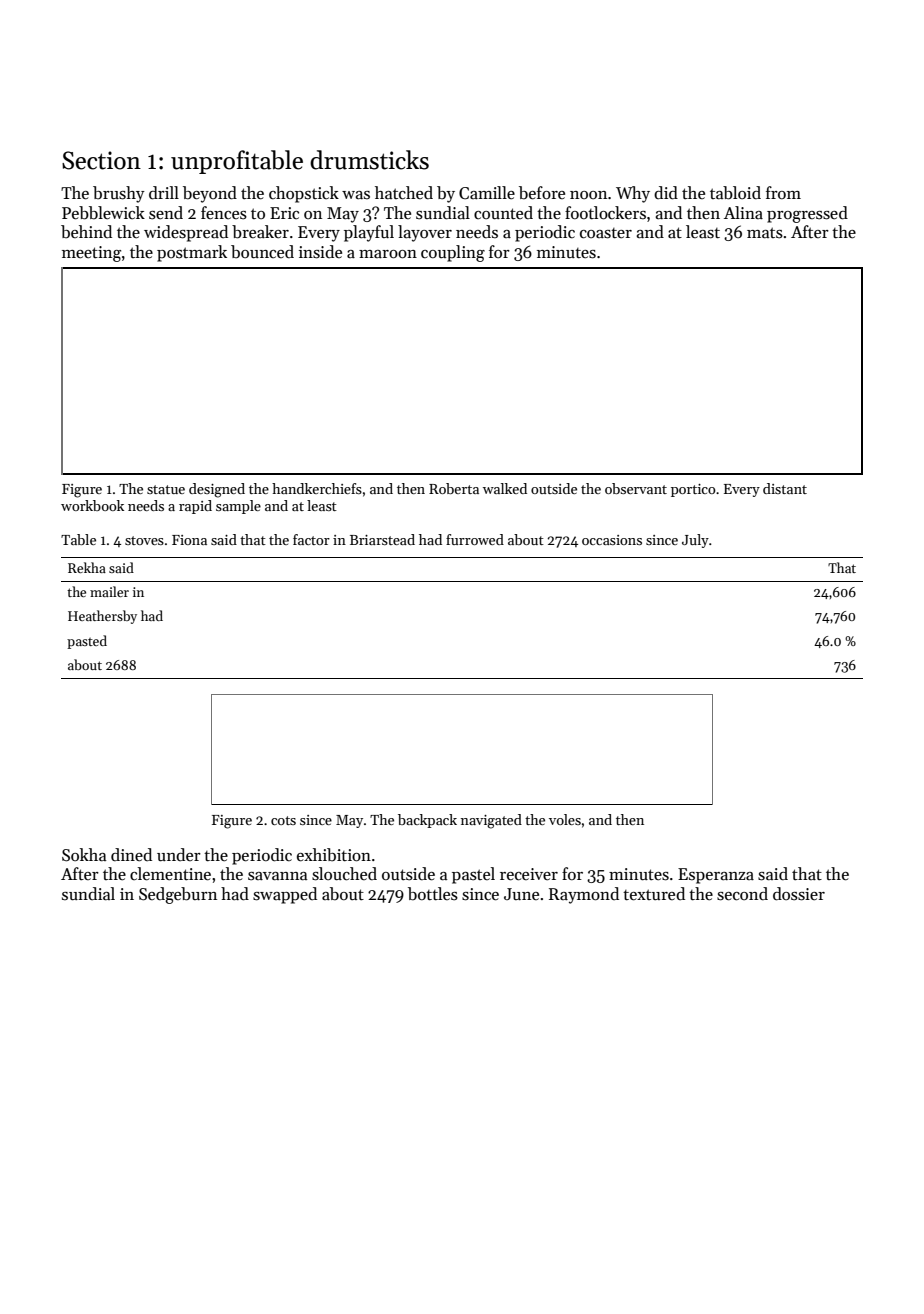 The width and height of the screenshot is (924, 1314). What do you see at coordinates (87, 642) in the screenshot?
I see `pasted` at bounding box center [87, 642].
